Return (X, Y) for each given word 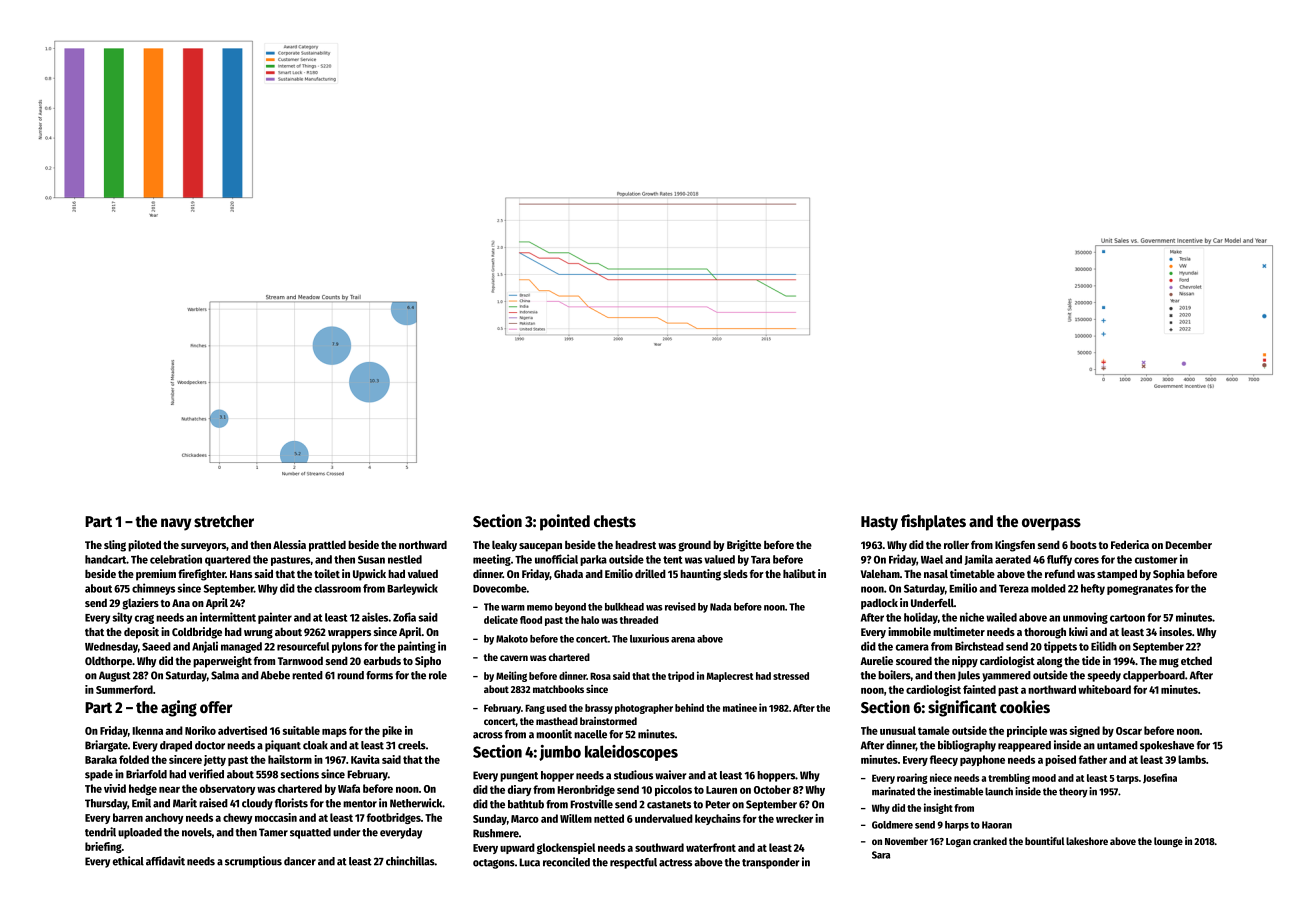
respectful (633, 863)
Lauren (721, 790)
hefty (1093, 589)
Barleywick (412, 589)
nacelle (590, 734)
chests (615, 521)
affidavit (165, 861)
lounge (1168, 842)
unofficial (556, 559)
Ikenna (147, 730)
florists (291, 803)
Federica (1130, 544)
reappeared (1024, 746)
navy (176, 524)
